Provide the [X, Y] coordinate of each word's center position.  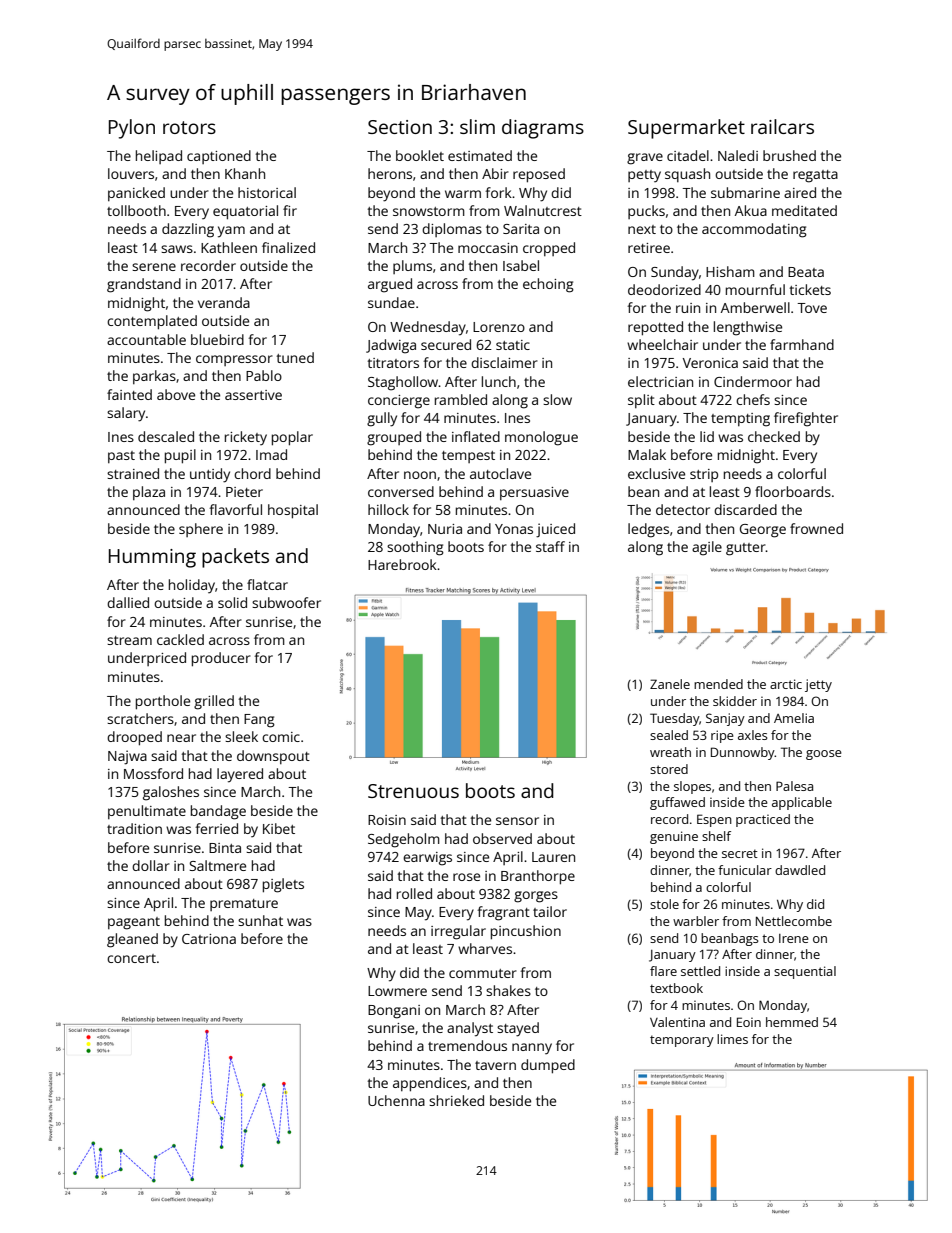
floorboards [793, 491]
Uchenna [396, 1100]
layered [240, 775]
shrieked [456, 1100]
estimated [480, 155]
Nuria [445, 529]
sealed [669, 735]
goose [824, 755]
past [121, 457]
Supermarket [686, 129]
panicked [136, 194]
